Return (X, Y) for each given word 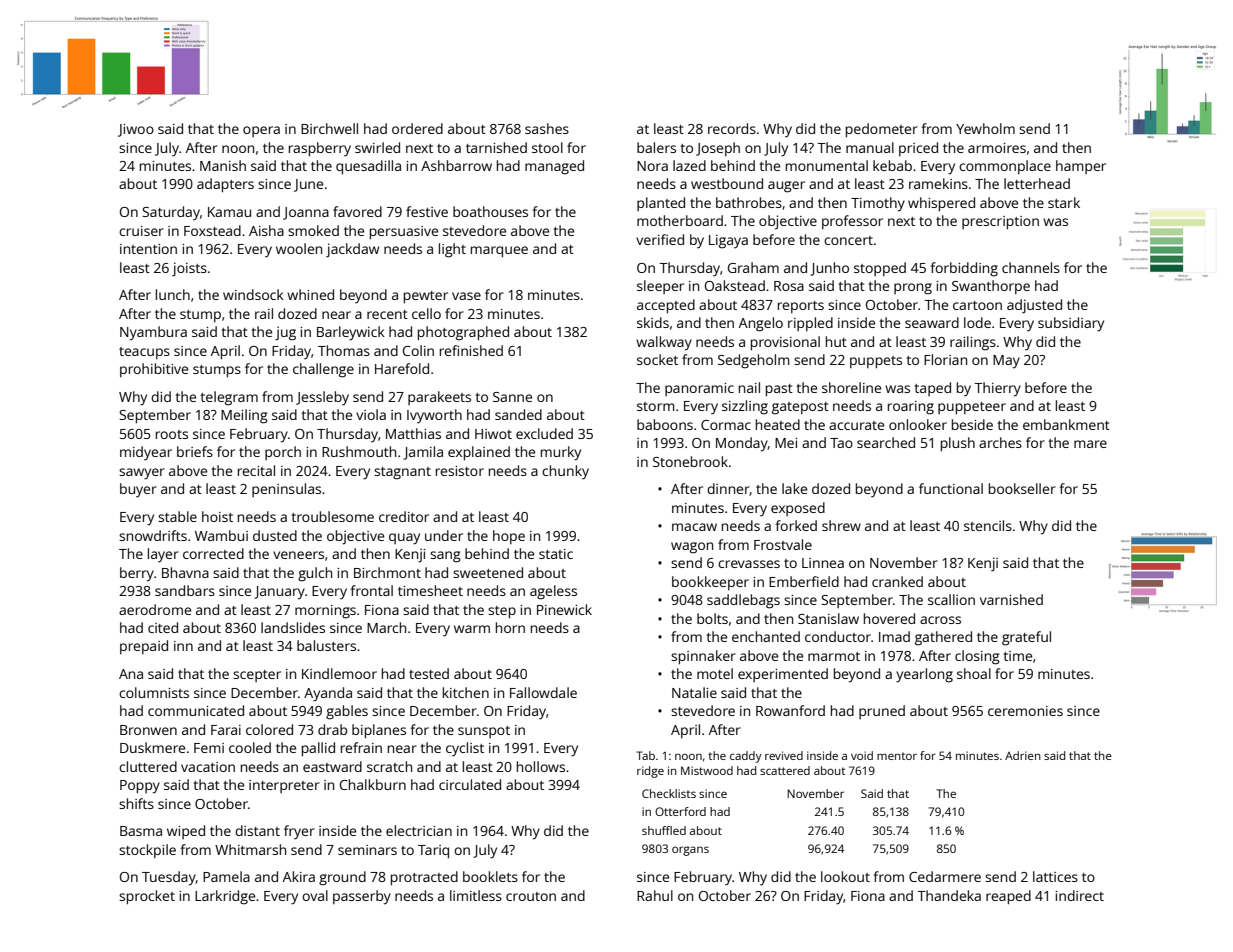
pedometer (882, 130)
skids (653, 322)
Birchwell (329, 128)
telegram (229, 398)
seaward (932, 322)
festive (427, 211)
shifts (136, 803)
